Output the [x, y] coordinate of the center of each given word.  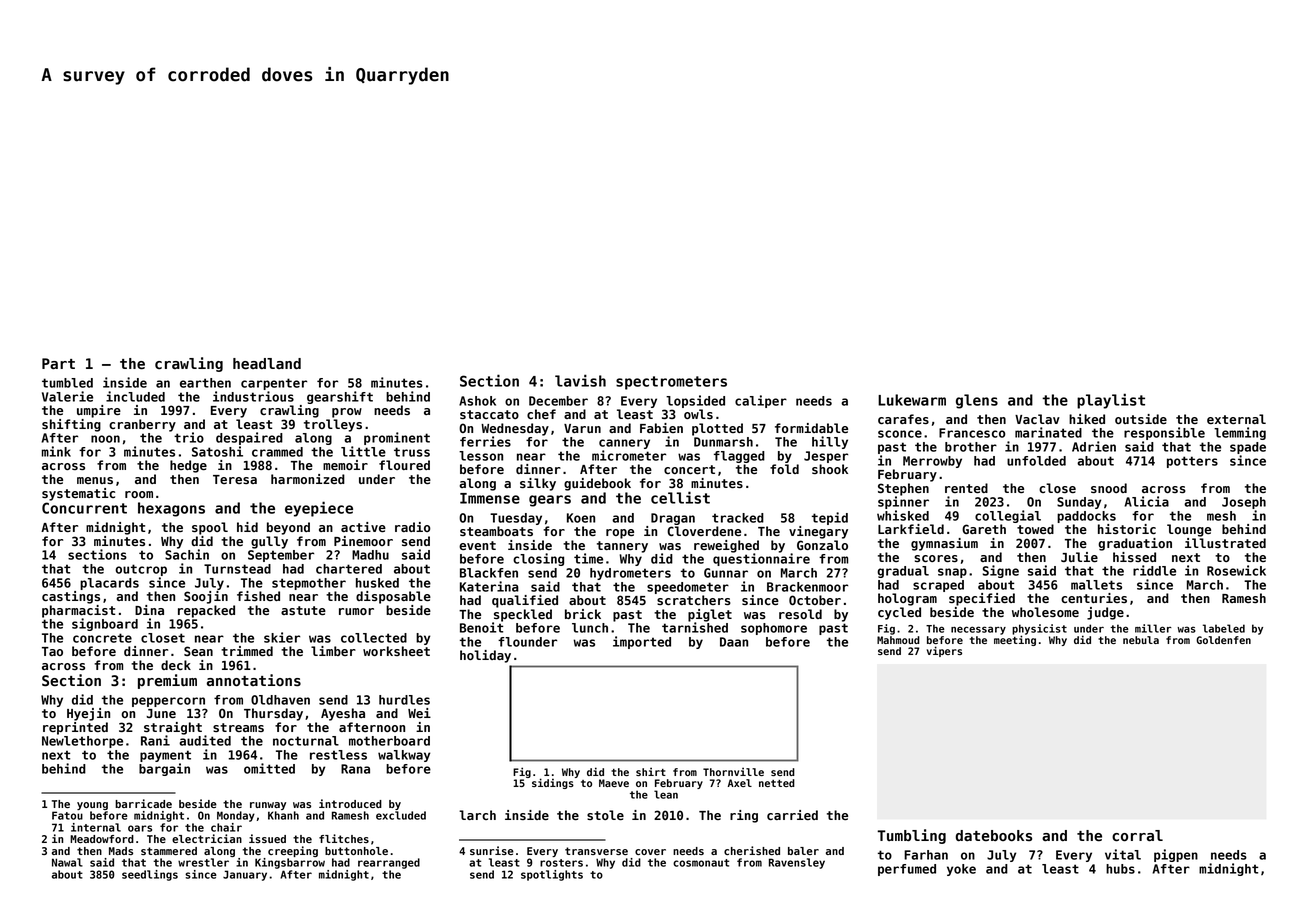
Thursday [273, 714]
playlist [1111, 401]
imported [642, 642]
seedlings [150, 875]
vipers [944, 651]
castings [71, 597]
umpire [99, 411]
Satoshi [217, 451]
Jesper [826, 457]
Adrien [1094, 446]
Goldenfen [1223, 640]
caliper [761, 401]
